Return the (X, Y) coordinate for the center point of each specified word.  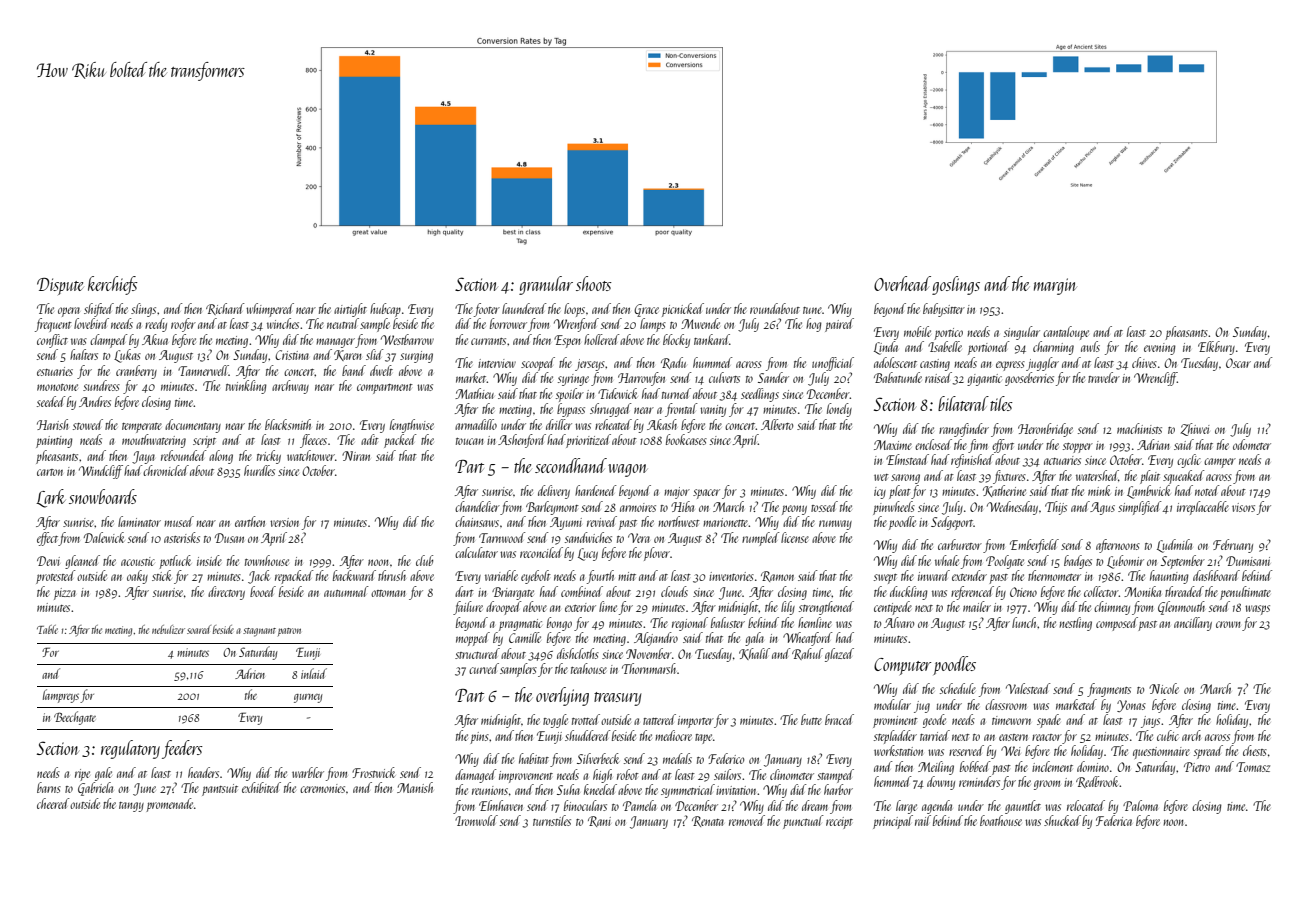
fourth (600, 577)
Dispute (60, 286)
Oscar (1238, 363)
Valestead (1028, 688)
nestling (1075, 624)
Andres (95, 401)
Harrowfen (641, 379)
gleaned (82, 562)
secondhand (571, 465)
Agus (1102, 508)
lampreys (61, 696)
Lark (51, 498)
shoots (594, 283)
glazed (839, 655)
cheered (53, 803)
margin (1055, 286)
